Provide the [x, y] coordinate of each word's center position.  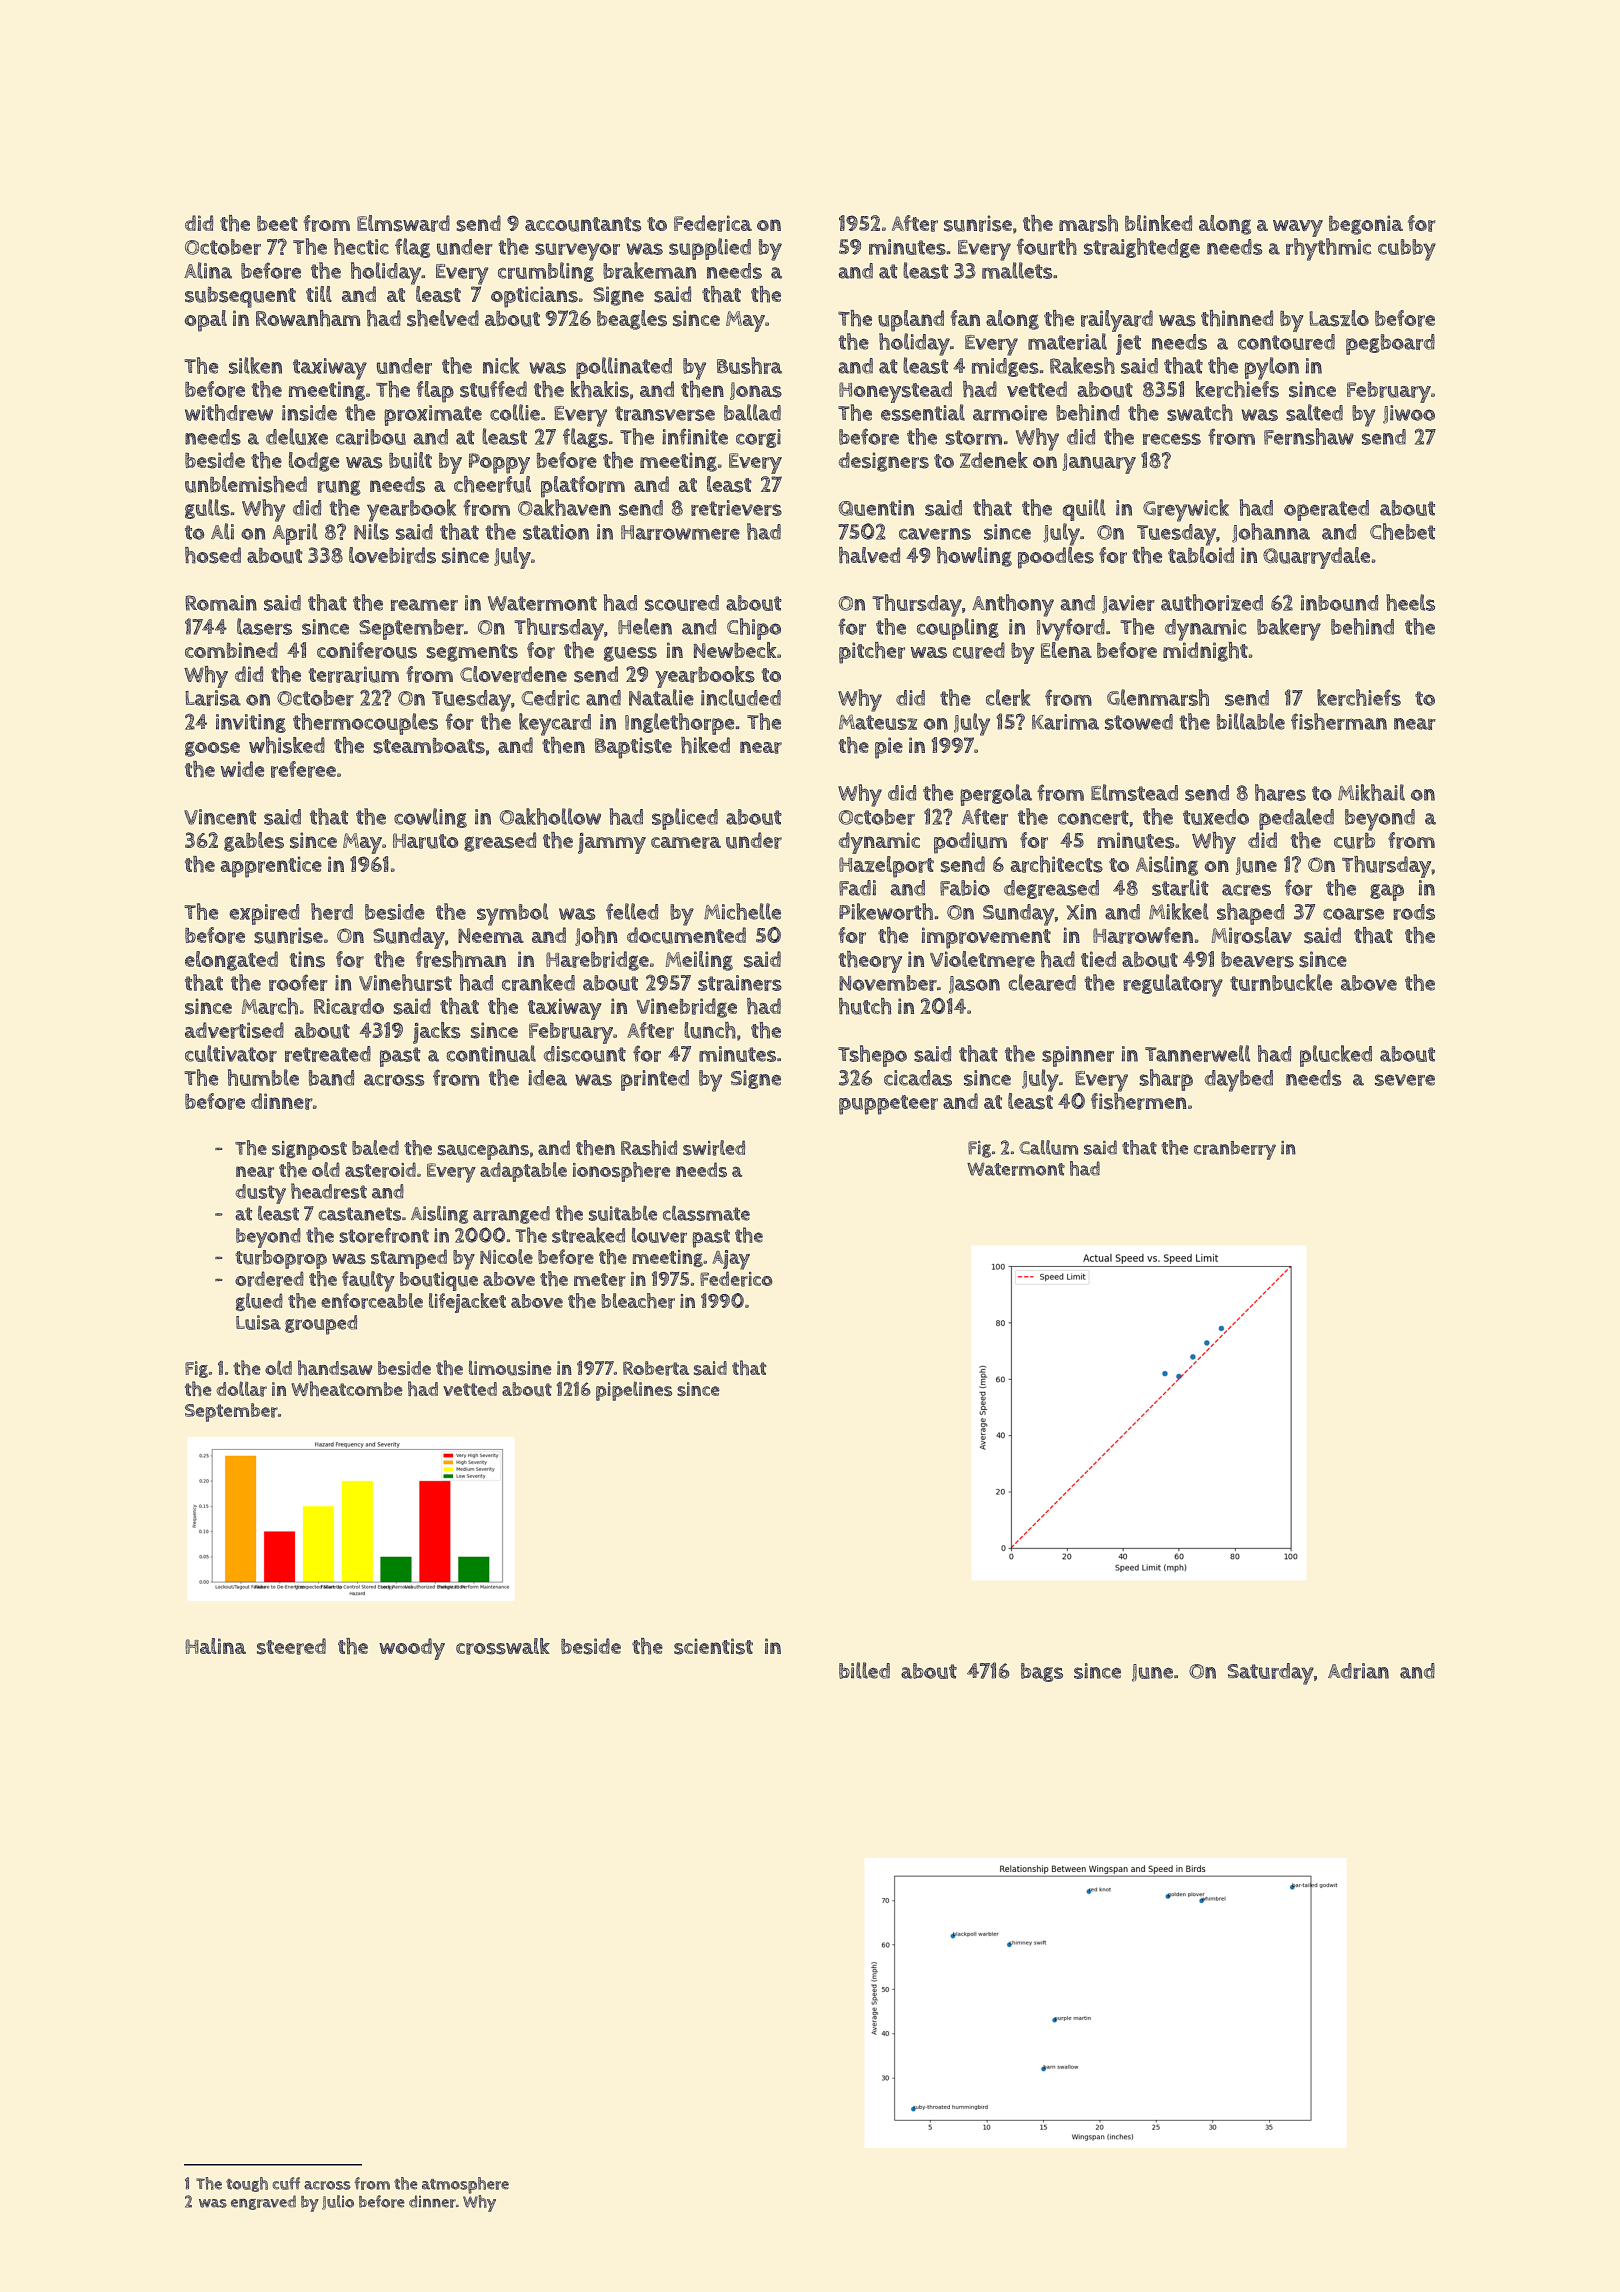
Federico [736, 1279]
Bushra [749, 365]
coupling [958, 629]
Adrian [1358, 1671]
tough [247, 2184]
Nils [371, 531]
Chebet [1402, 531]
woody [412, 1649]
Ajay [731, 1260]
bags [1042, 1672]
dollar [242, 1389]
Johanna [1271, 533]
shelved [443, 318]
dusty [260, 1194]
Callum [1048, 1147]
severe [1405, 1080]
